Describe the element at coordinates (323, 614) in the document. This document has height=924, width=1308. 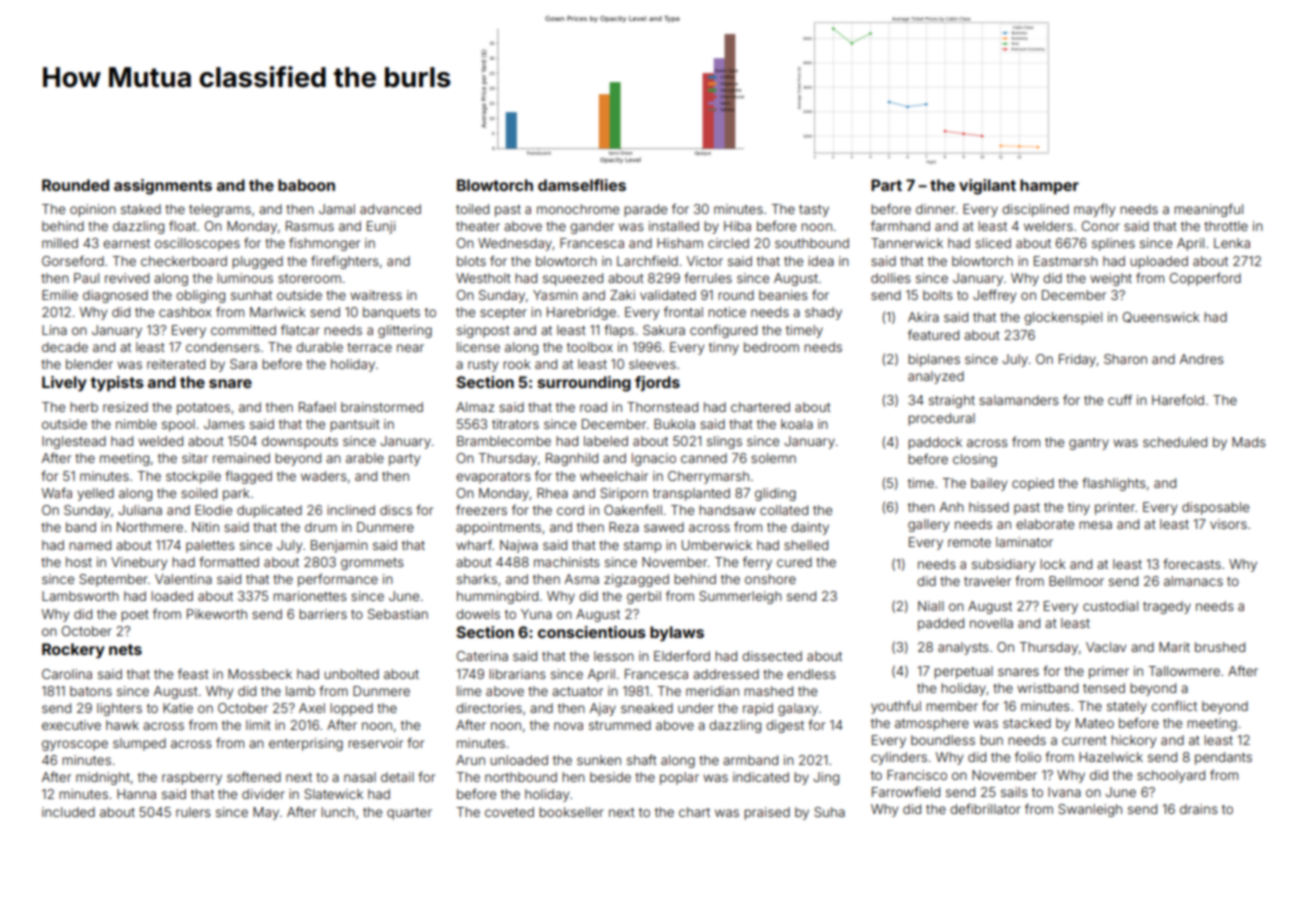
I see `barriers` at that location.
